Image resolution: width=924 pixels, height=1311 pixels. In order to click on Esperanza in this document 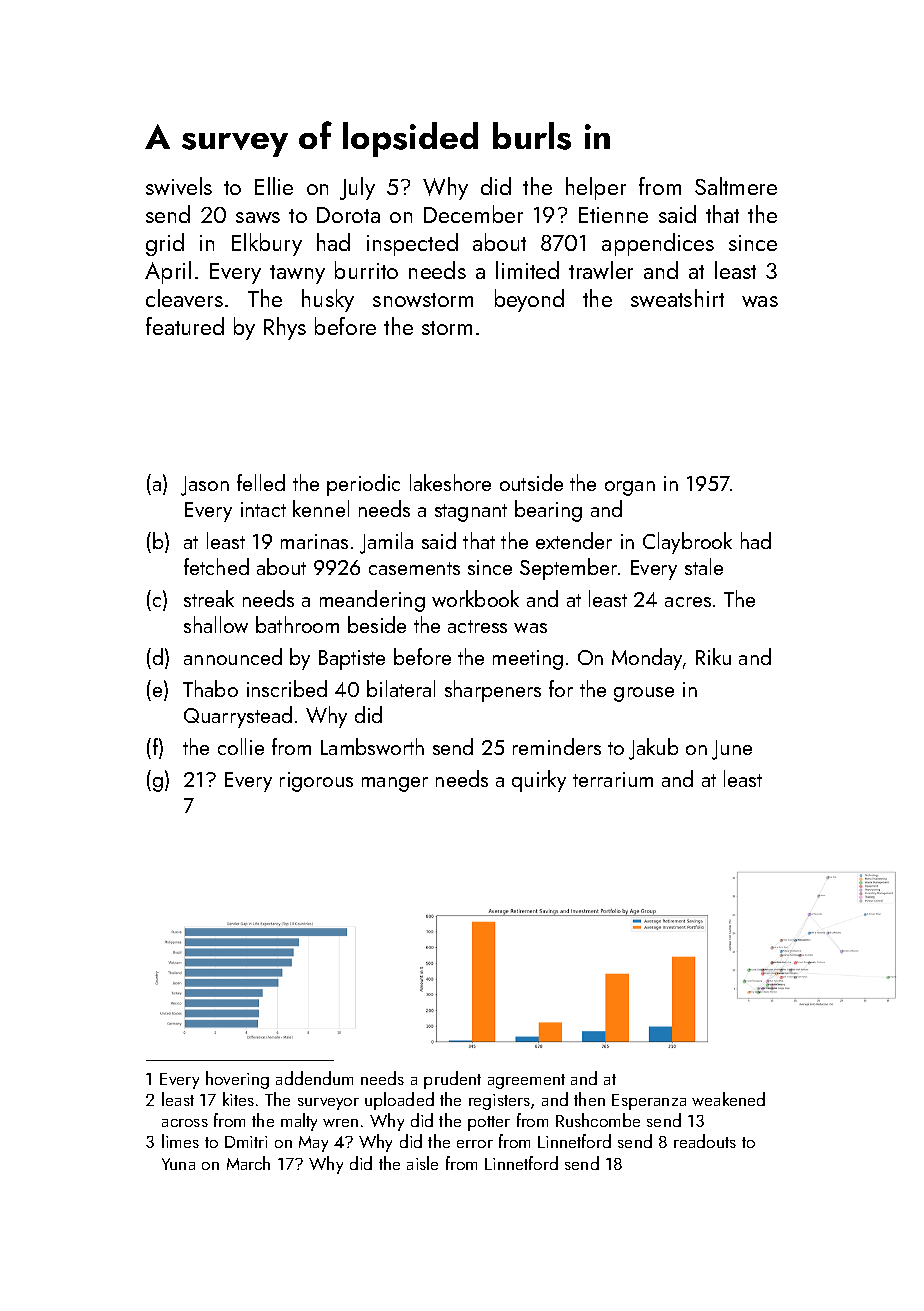, I will do `click(649, 1102)`.
